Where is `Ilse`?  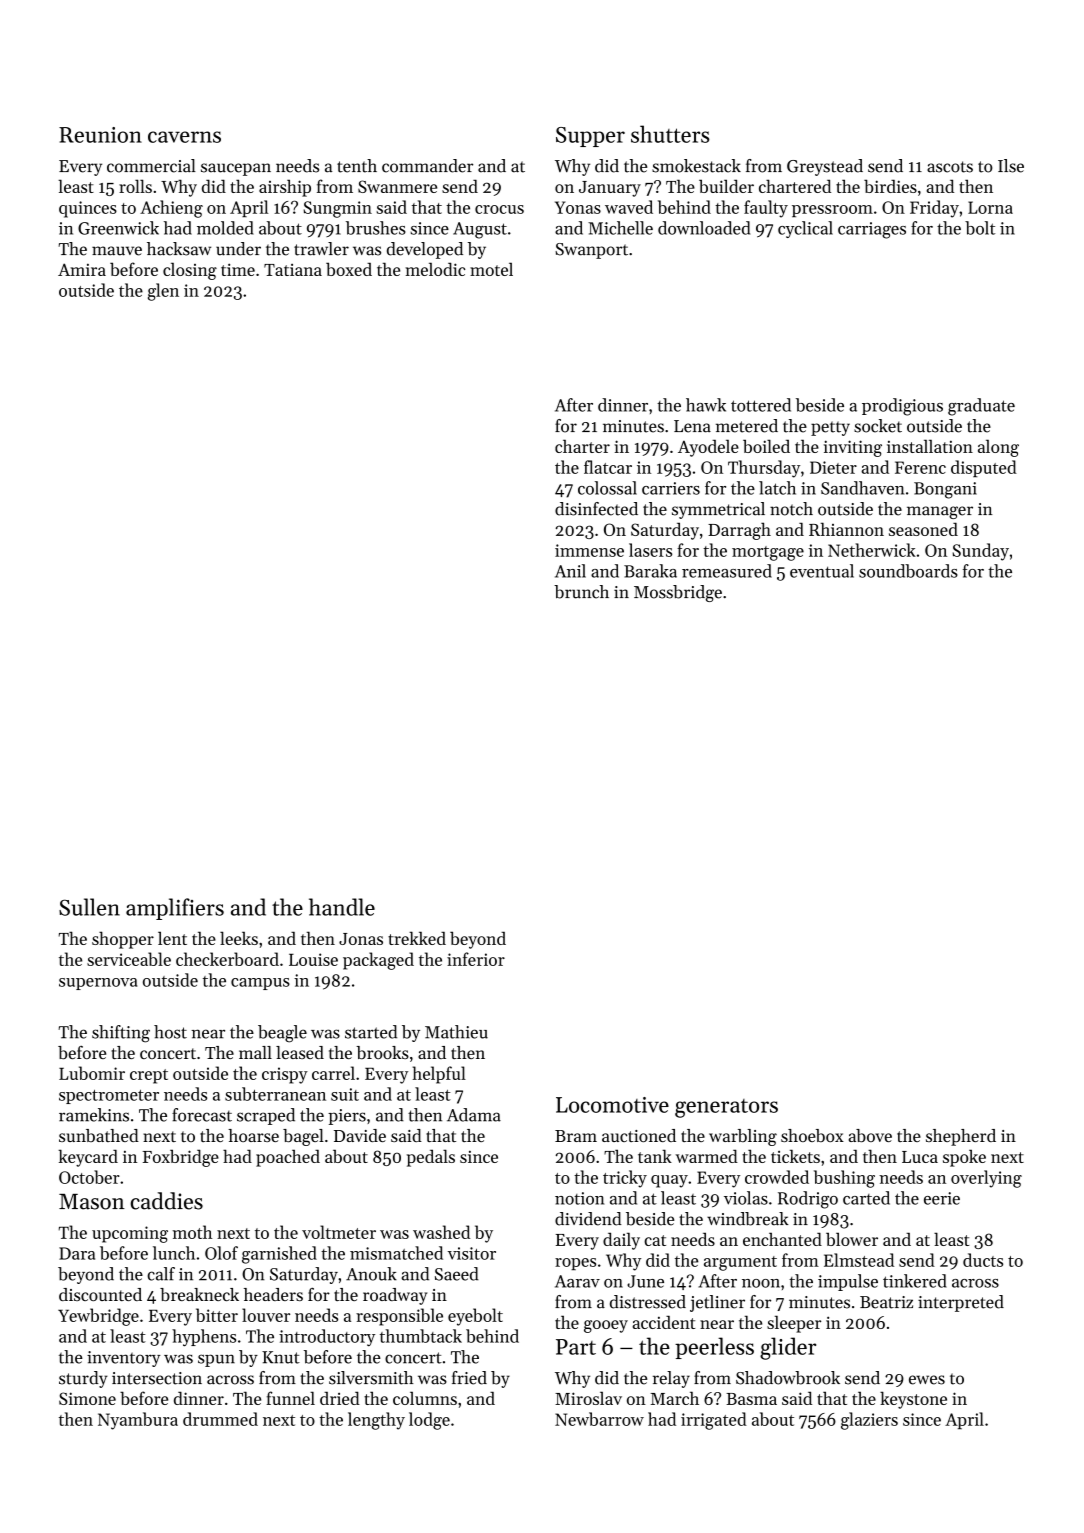
Ilse is located at coordinates (1011, 166).
